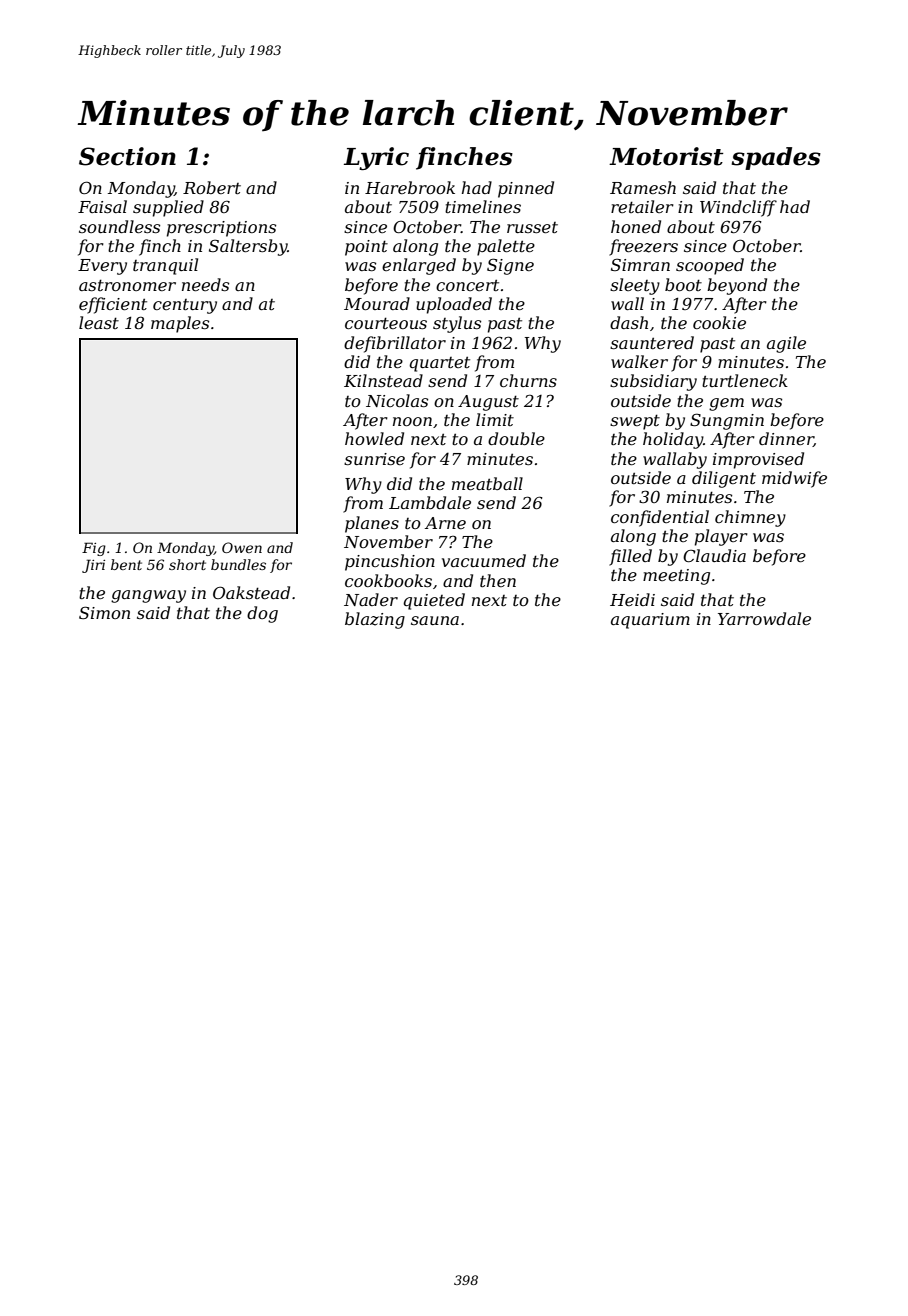 The image size is (908, 1316). I want to click on courteous, so click(386, 323).
